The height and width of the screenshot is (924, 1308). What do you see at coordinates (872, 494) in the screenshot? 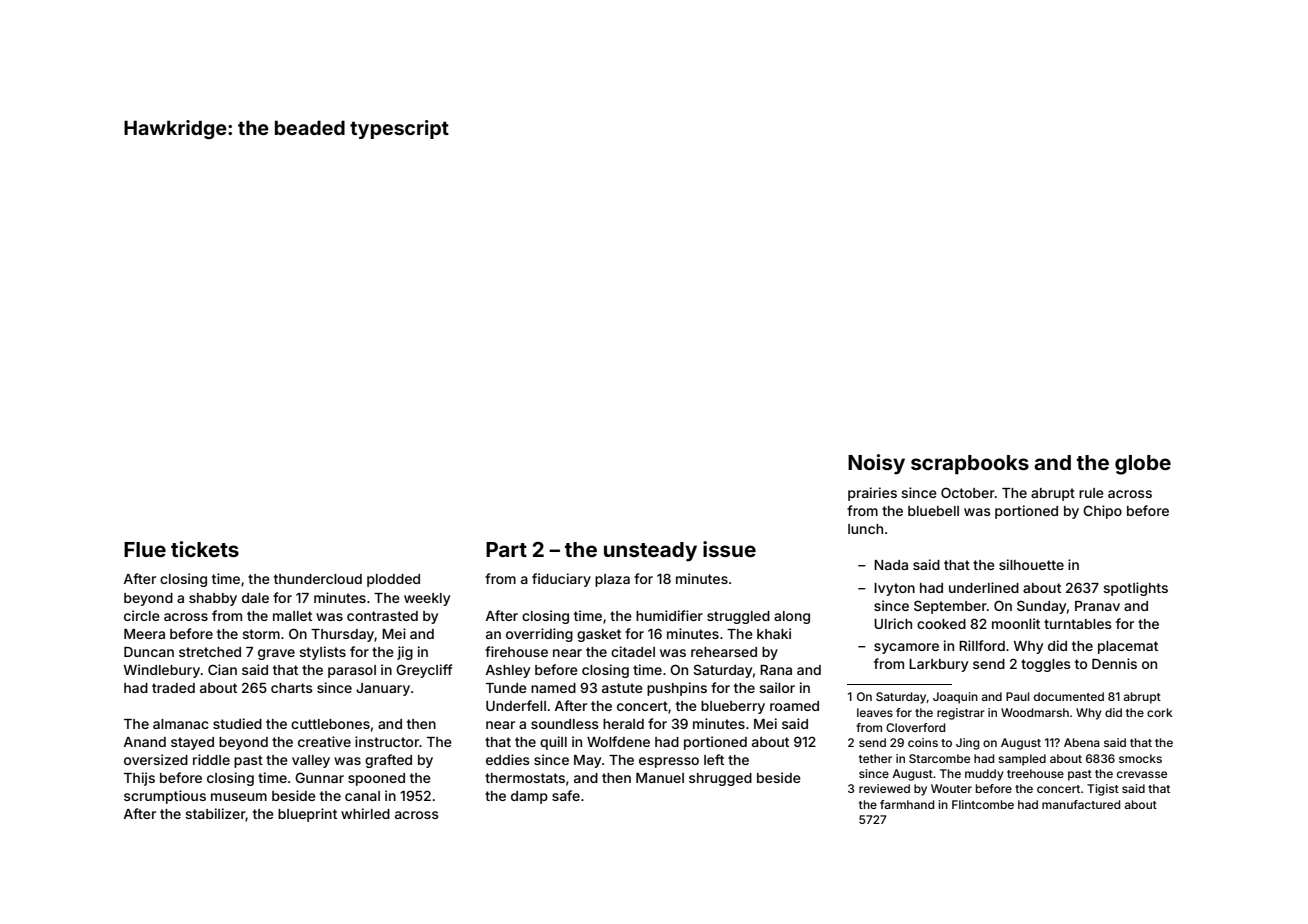
I see `prairies` at bounding box center [872, 494].
